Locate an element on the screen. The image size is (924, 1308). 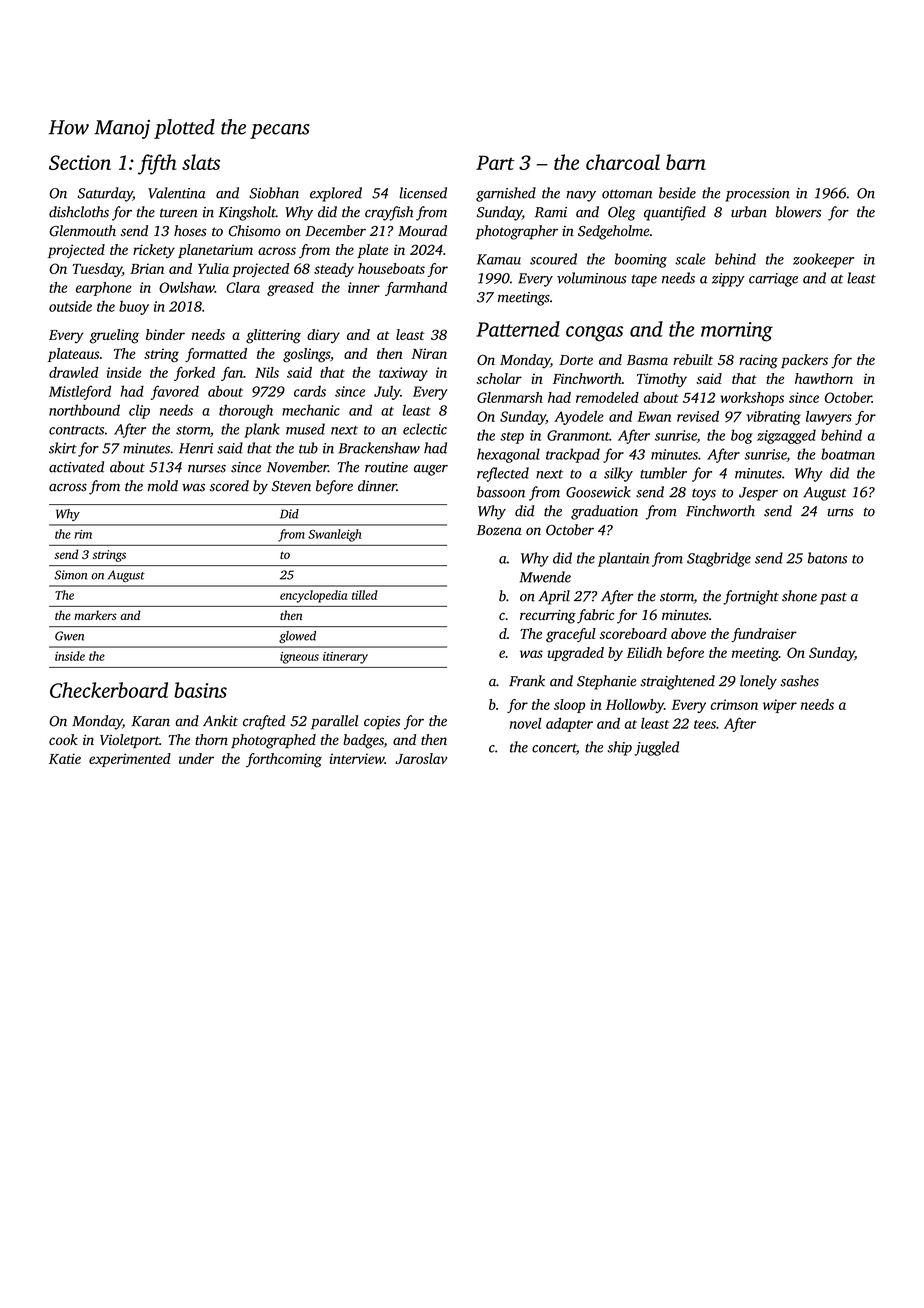
Rami is located at coordinates (551, 212).
